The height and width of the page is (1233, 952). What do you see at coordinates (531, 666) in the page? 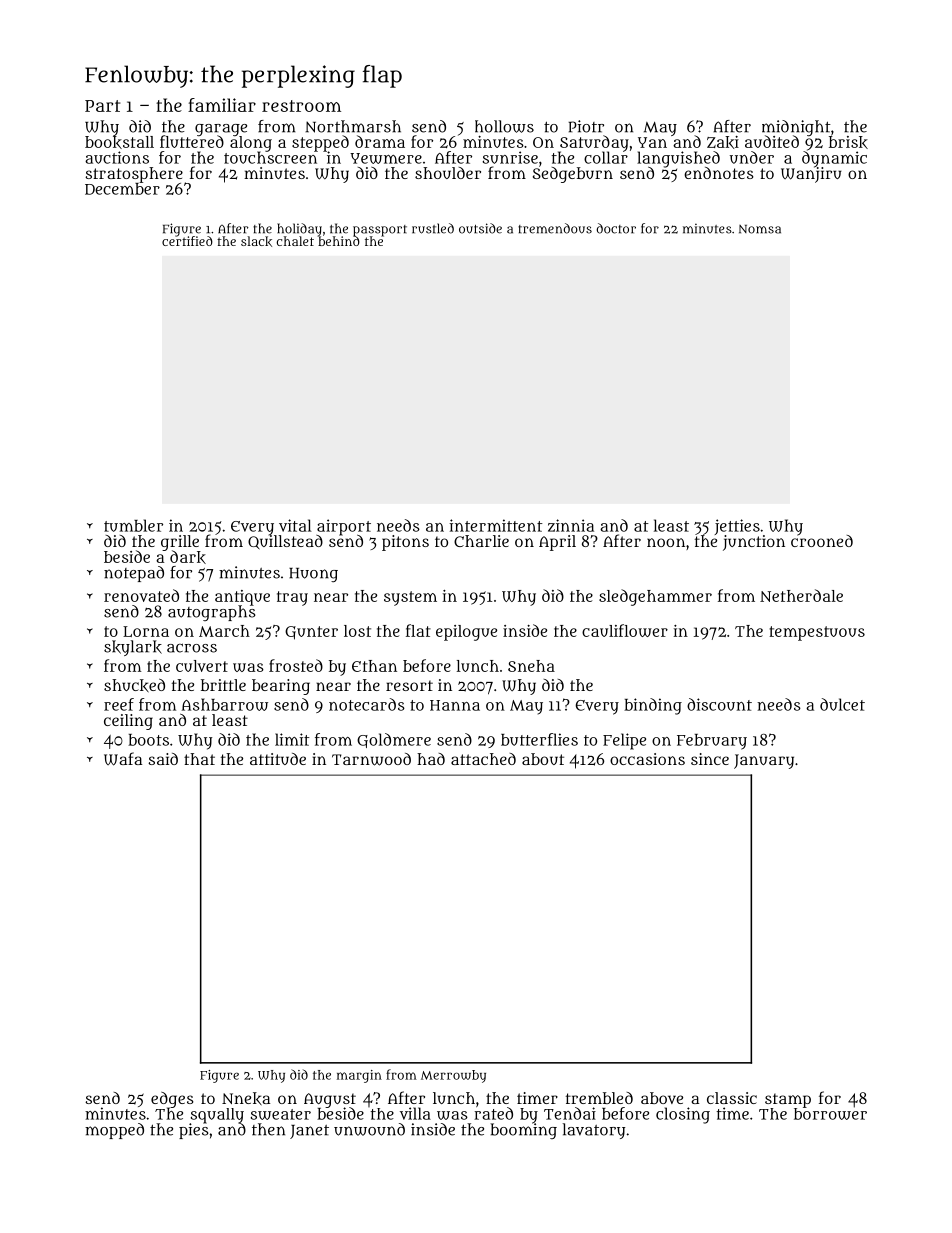
I see `Sneha` at bounding box center [531, 666].
